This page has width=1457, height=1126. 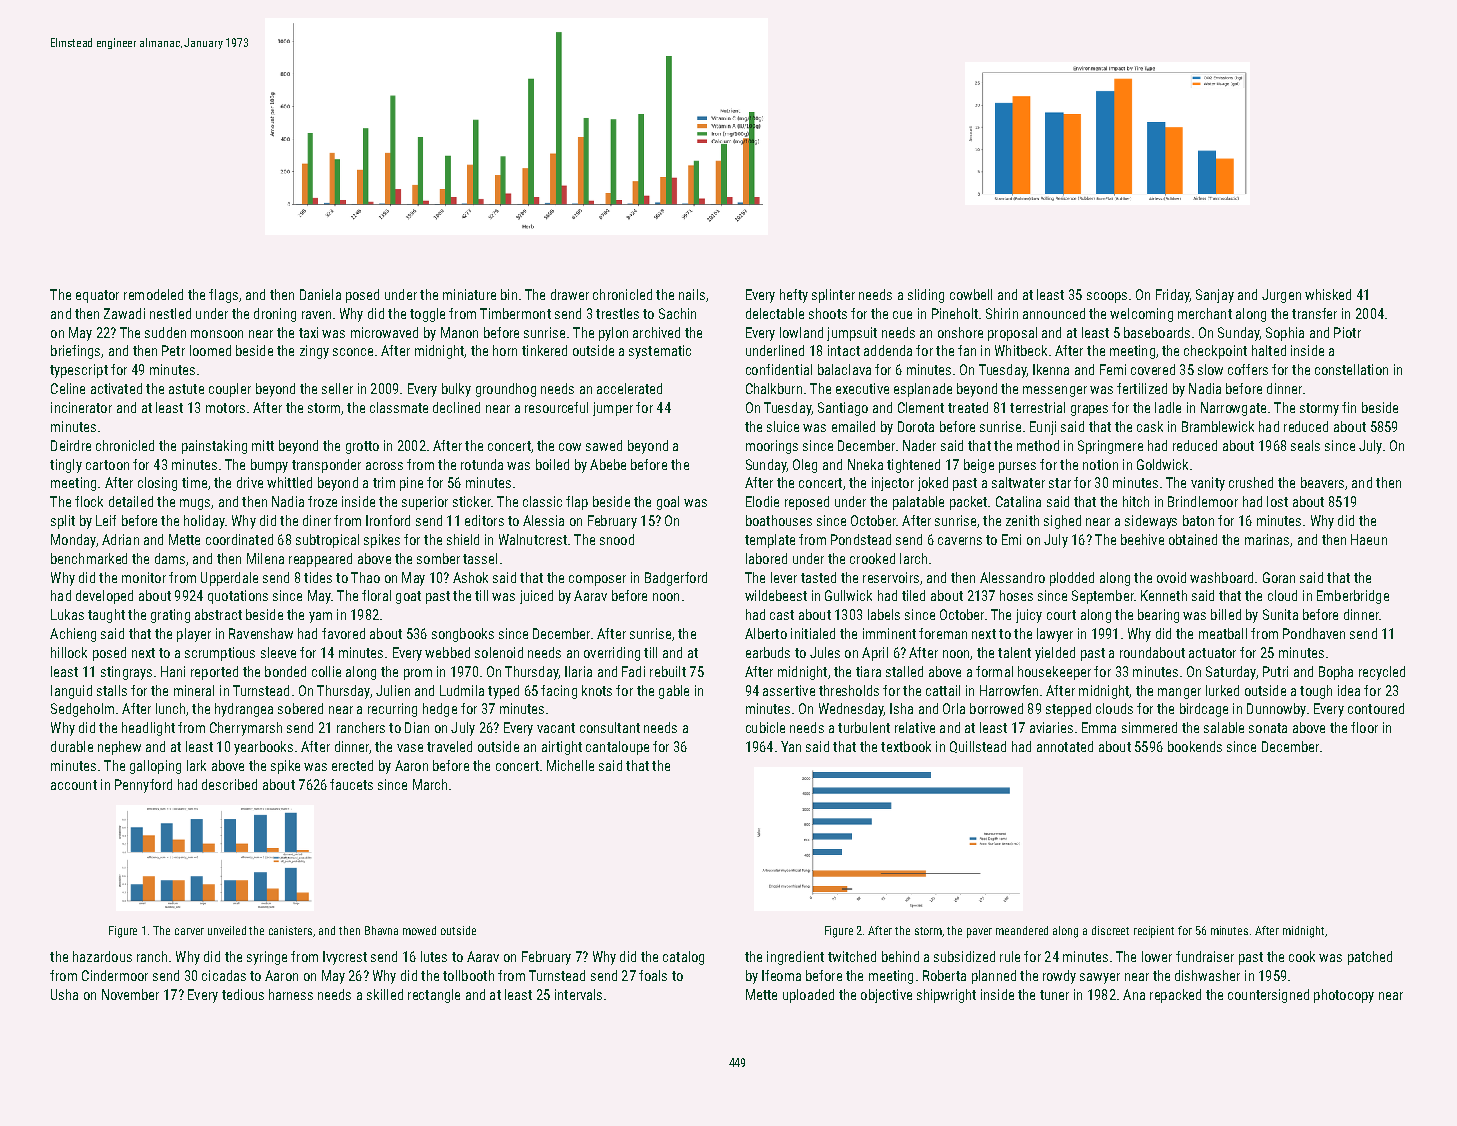 What do you see at coordinates (1328, 294) in the page?
I see `whisked` at bounding box center [1328, 294].
